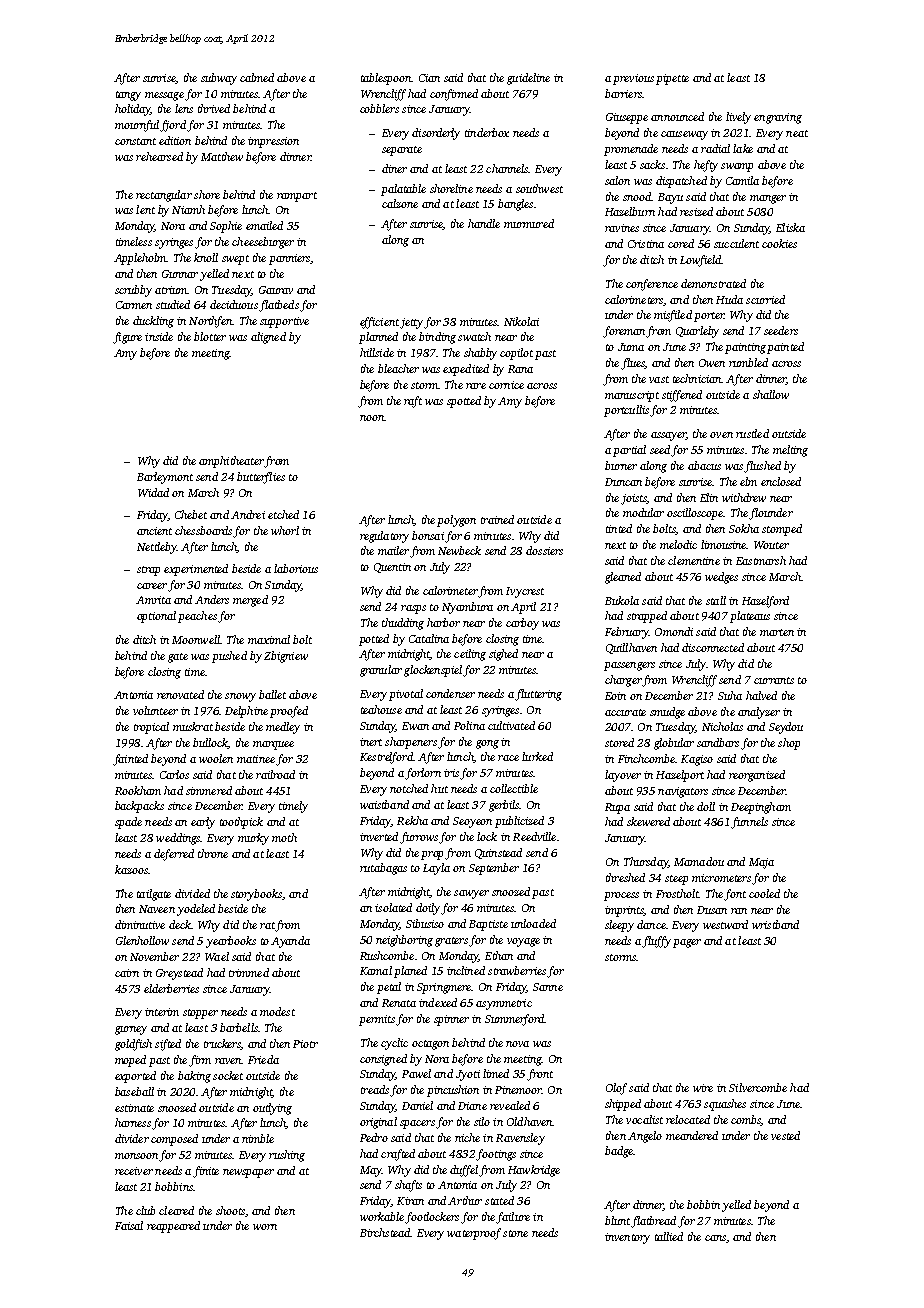 The width and height of the screenshot is (924, 1308). Describe the element at coordinates (257, 77) in the screenshot. I see `calmed` at that location.
